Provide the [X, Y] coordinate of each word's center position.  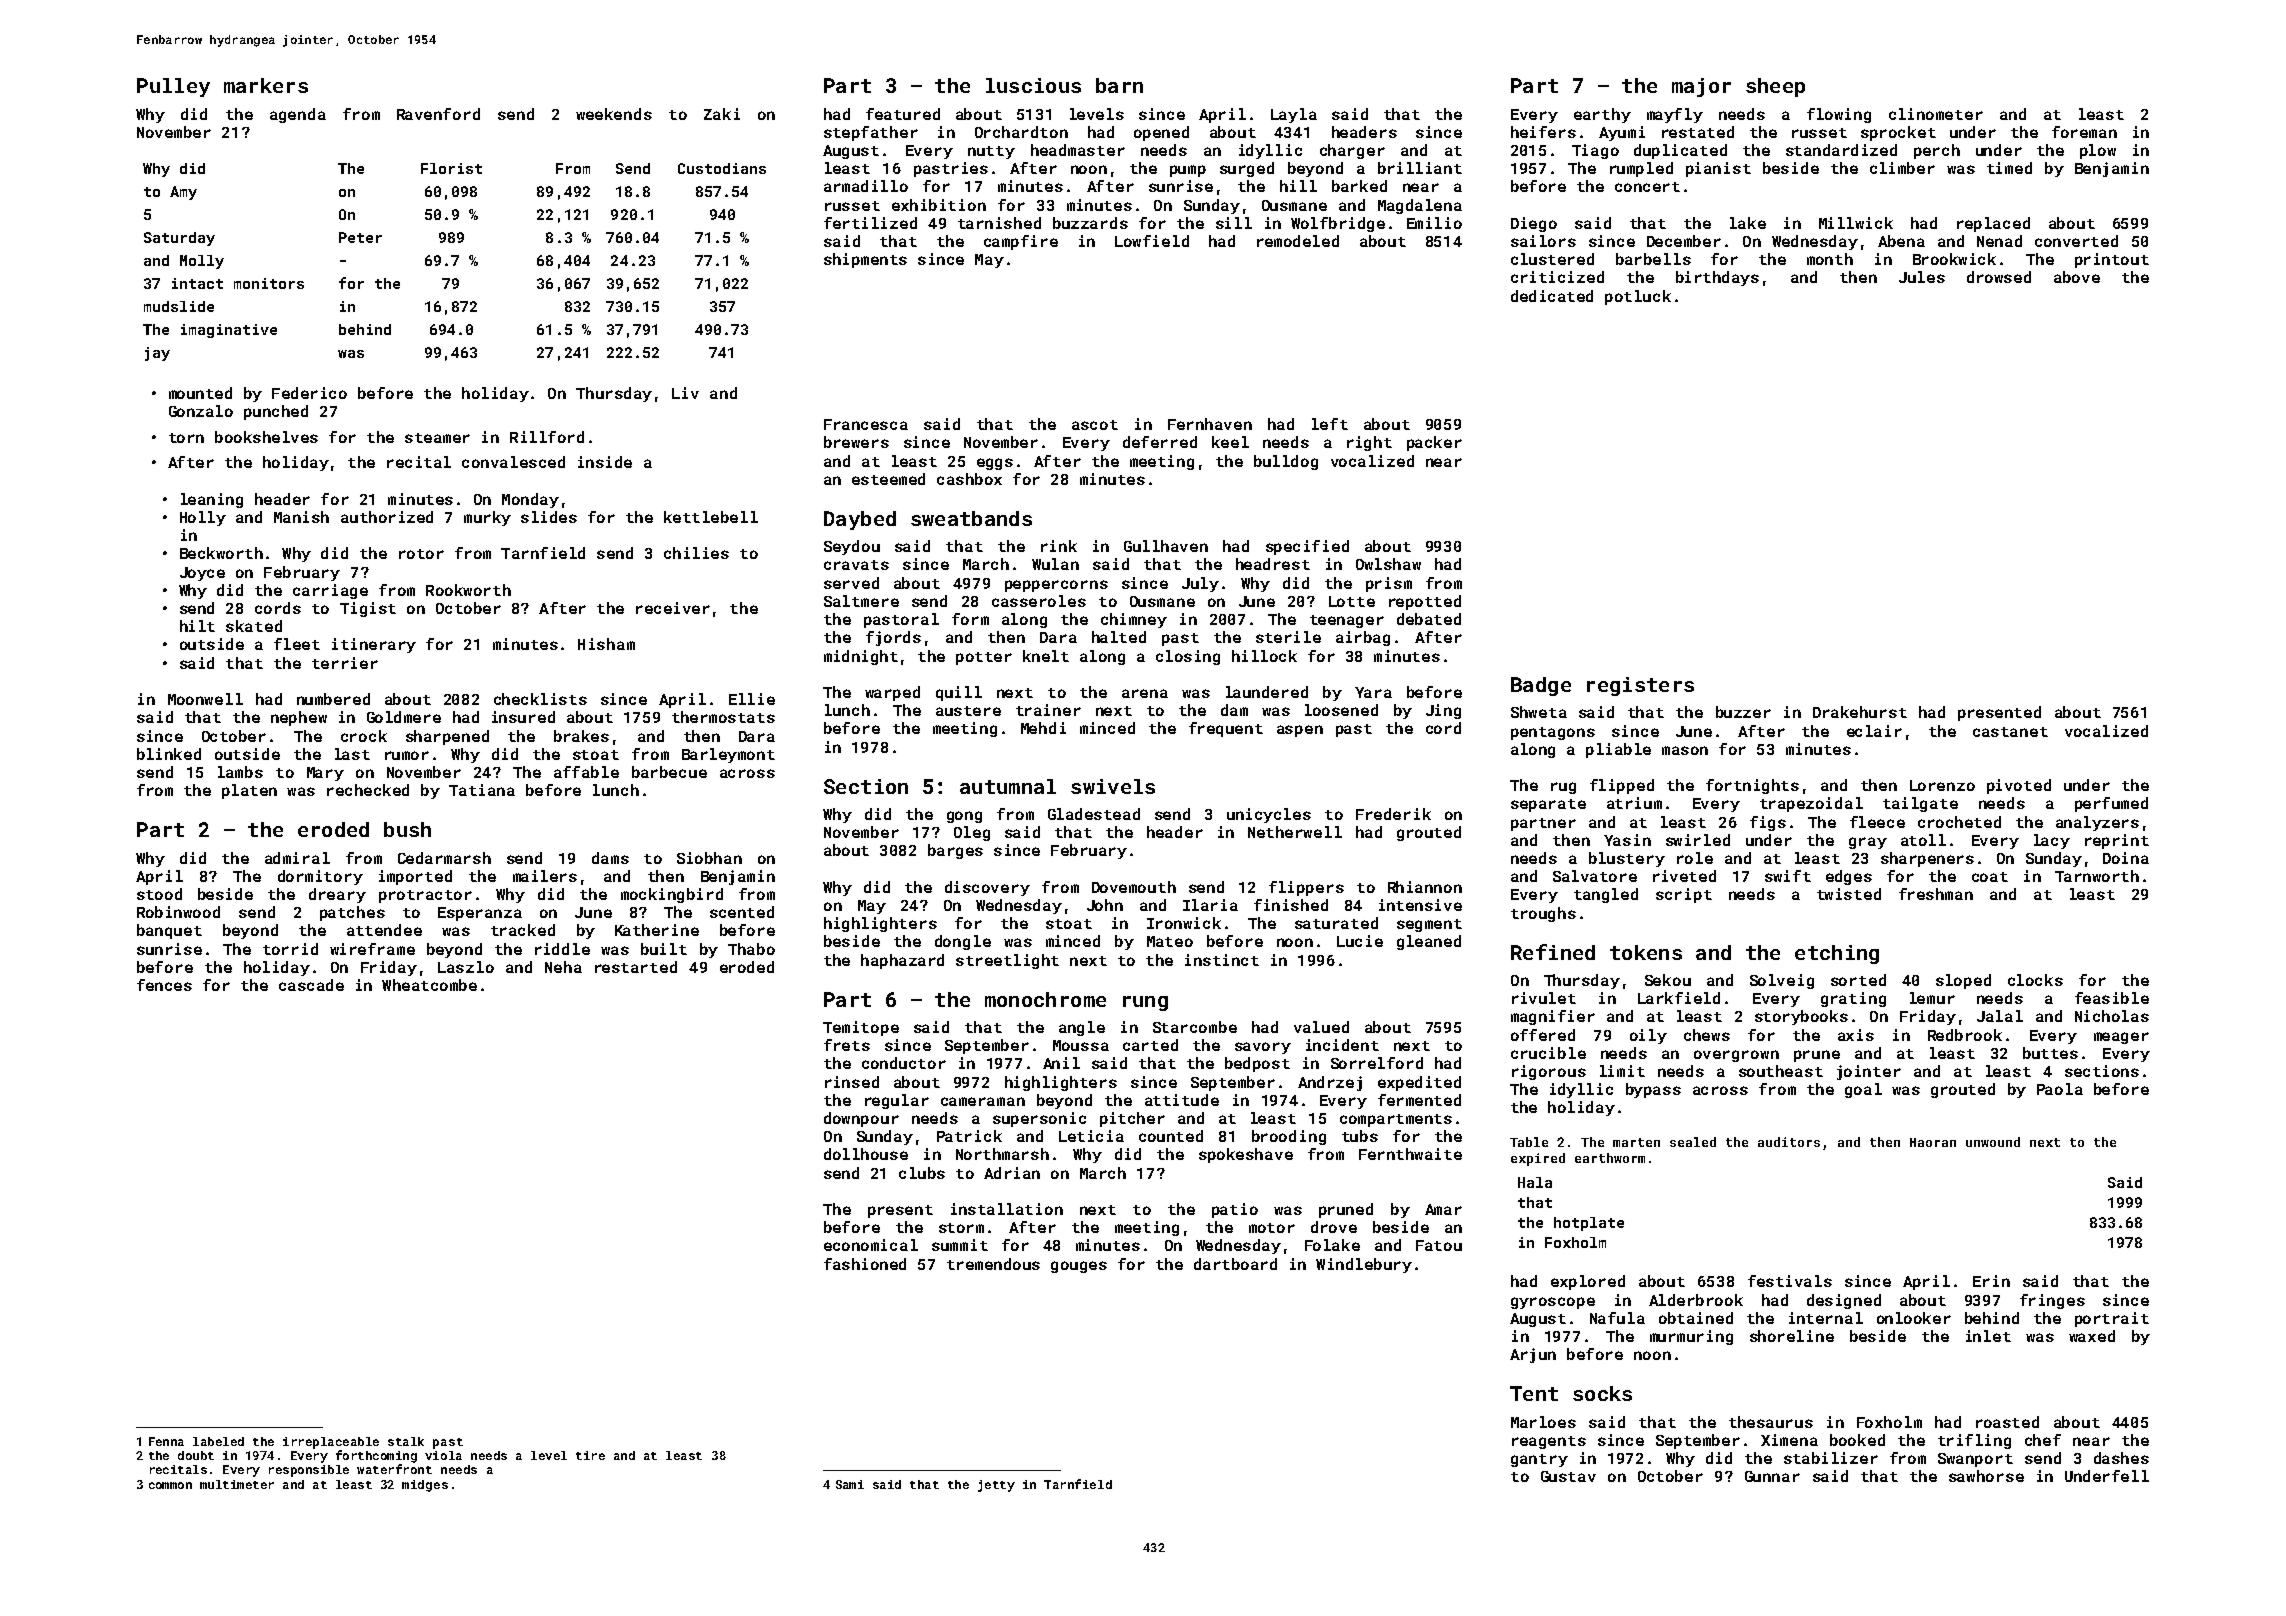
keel [1230, 442]
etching [1837, 954]
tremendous [993, 1264]
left [1330, 424]
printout [2112, 260]
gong [964, 817]
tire [590, 1455]
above [2077, 277]
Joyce [202, 574]
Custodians [722, 168]
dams [610, 858]
